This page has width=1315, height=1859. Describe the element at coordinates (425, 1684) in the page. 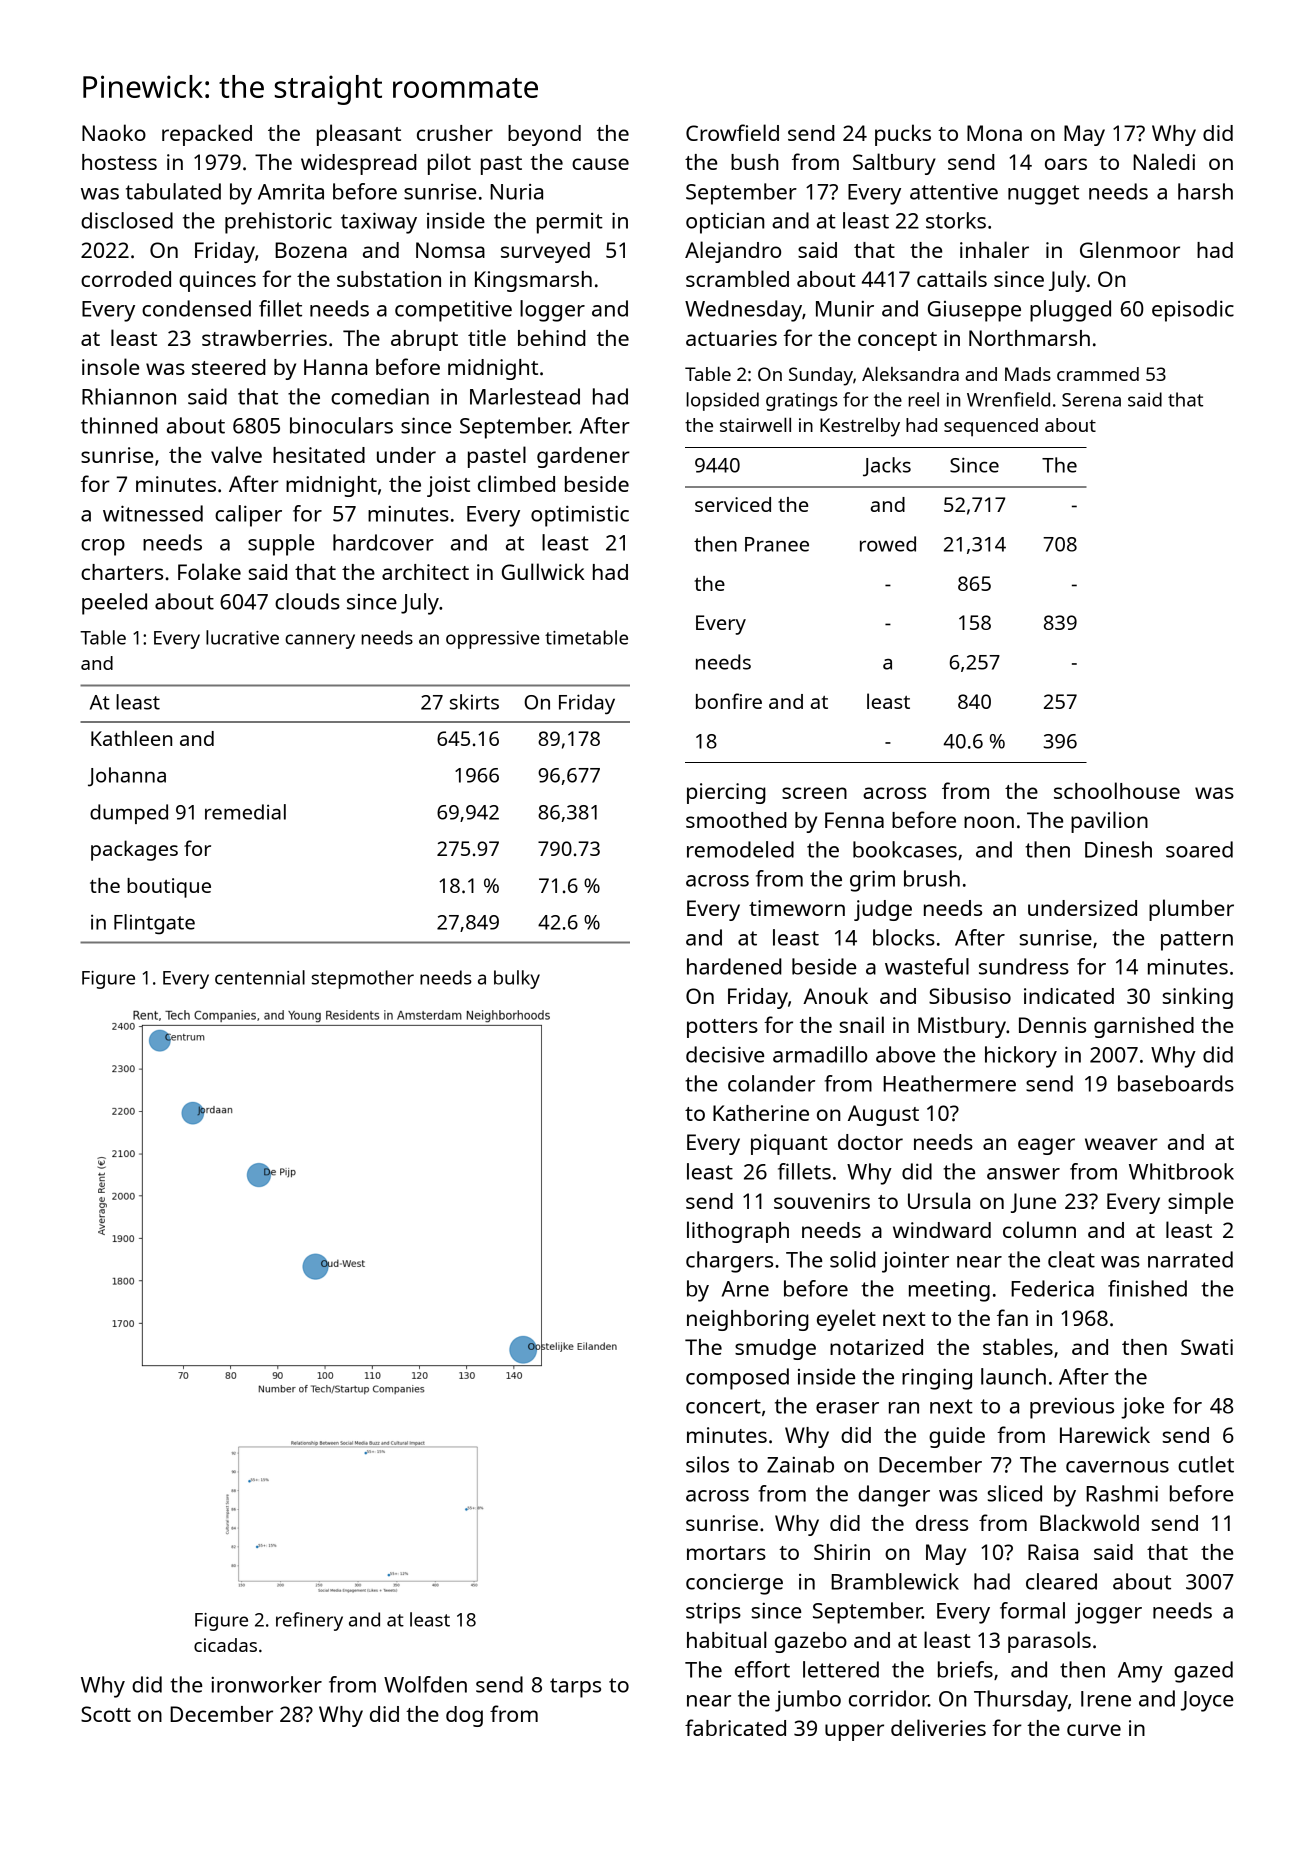

I see `Wolfden` at that location.
